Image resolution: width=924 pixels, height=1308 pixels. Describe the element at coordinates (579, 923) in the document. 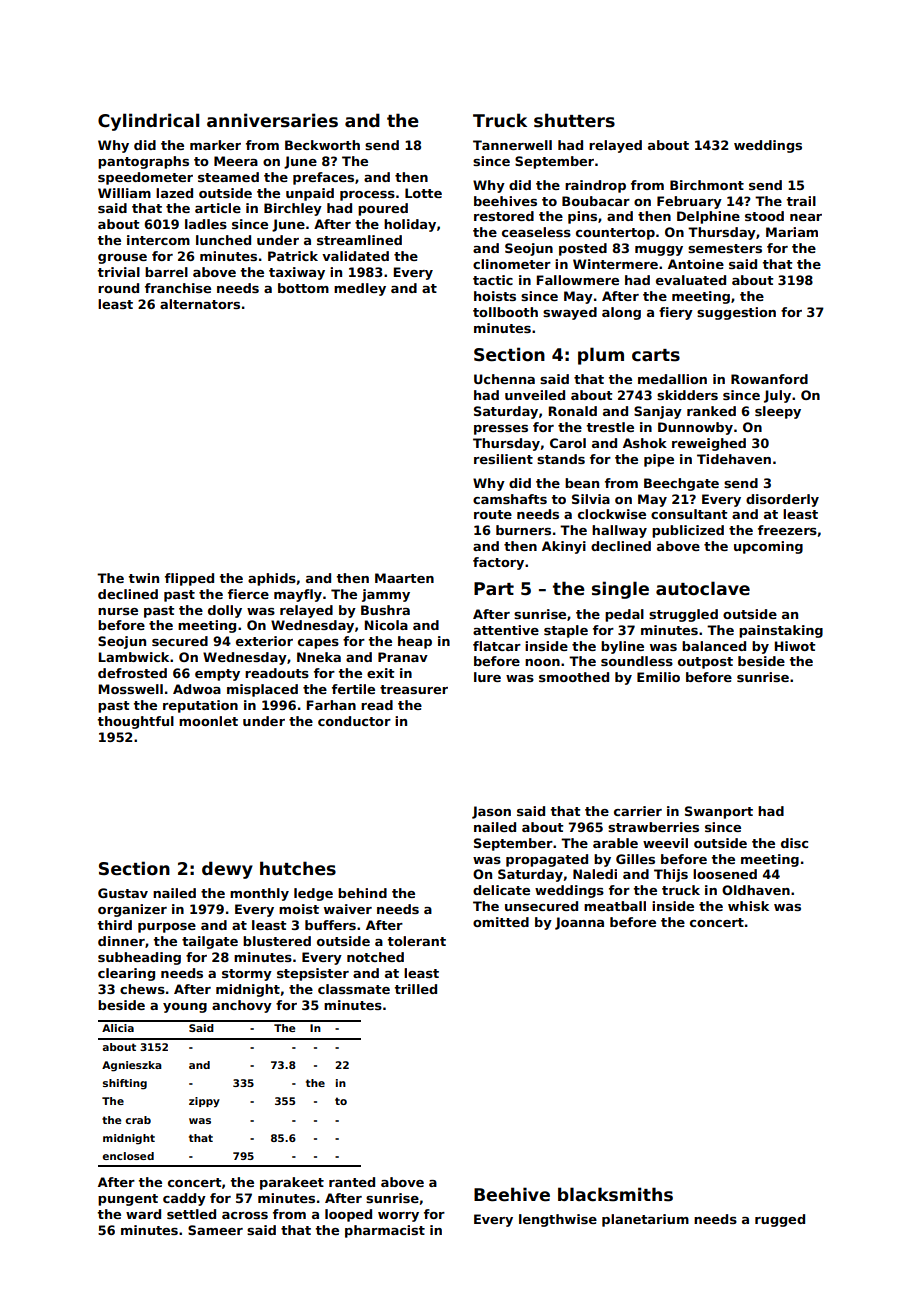

I see `Joanna` at that location.
